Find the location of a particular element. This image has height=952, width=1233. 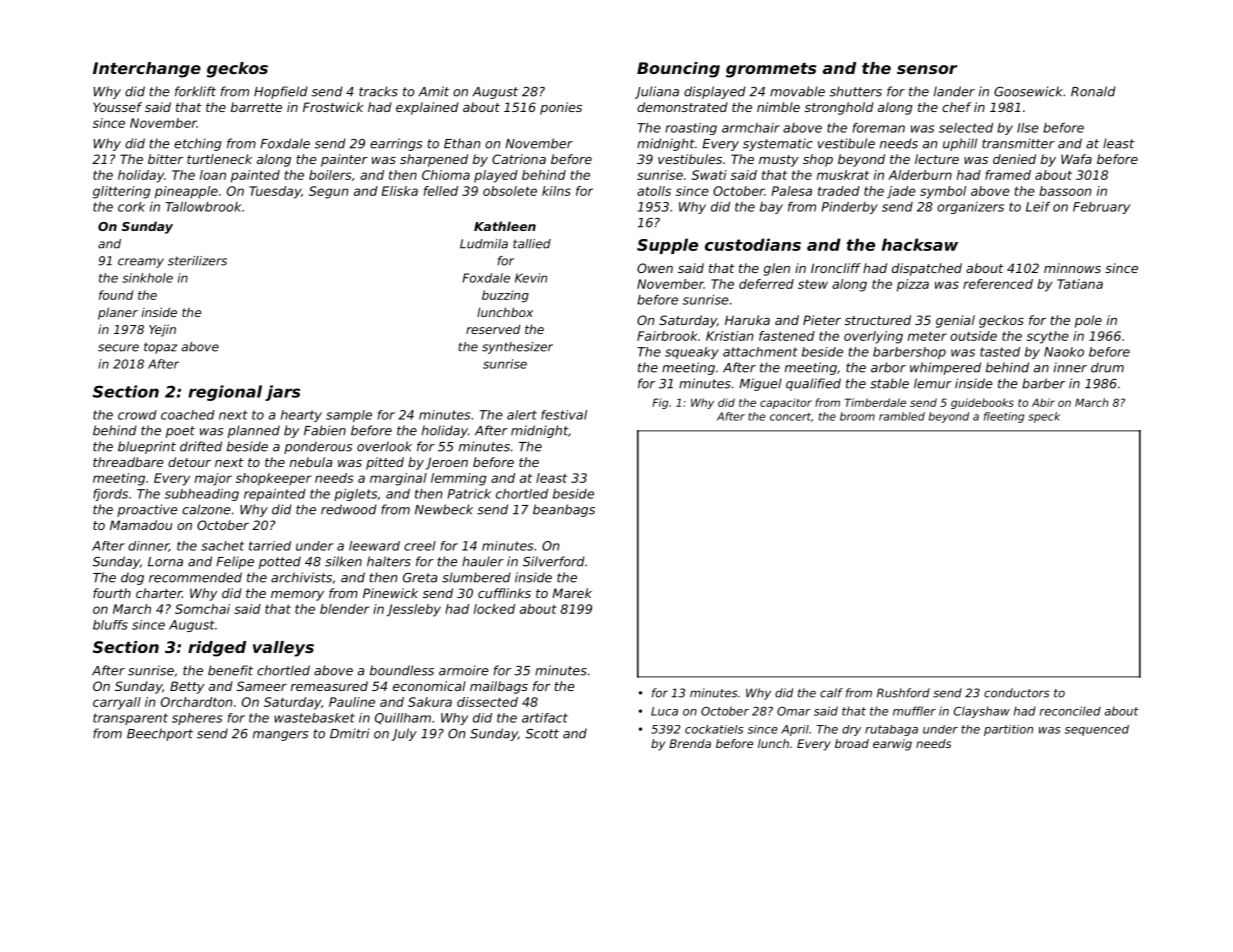

secure is located at coordinates (118, 348).
